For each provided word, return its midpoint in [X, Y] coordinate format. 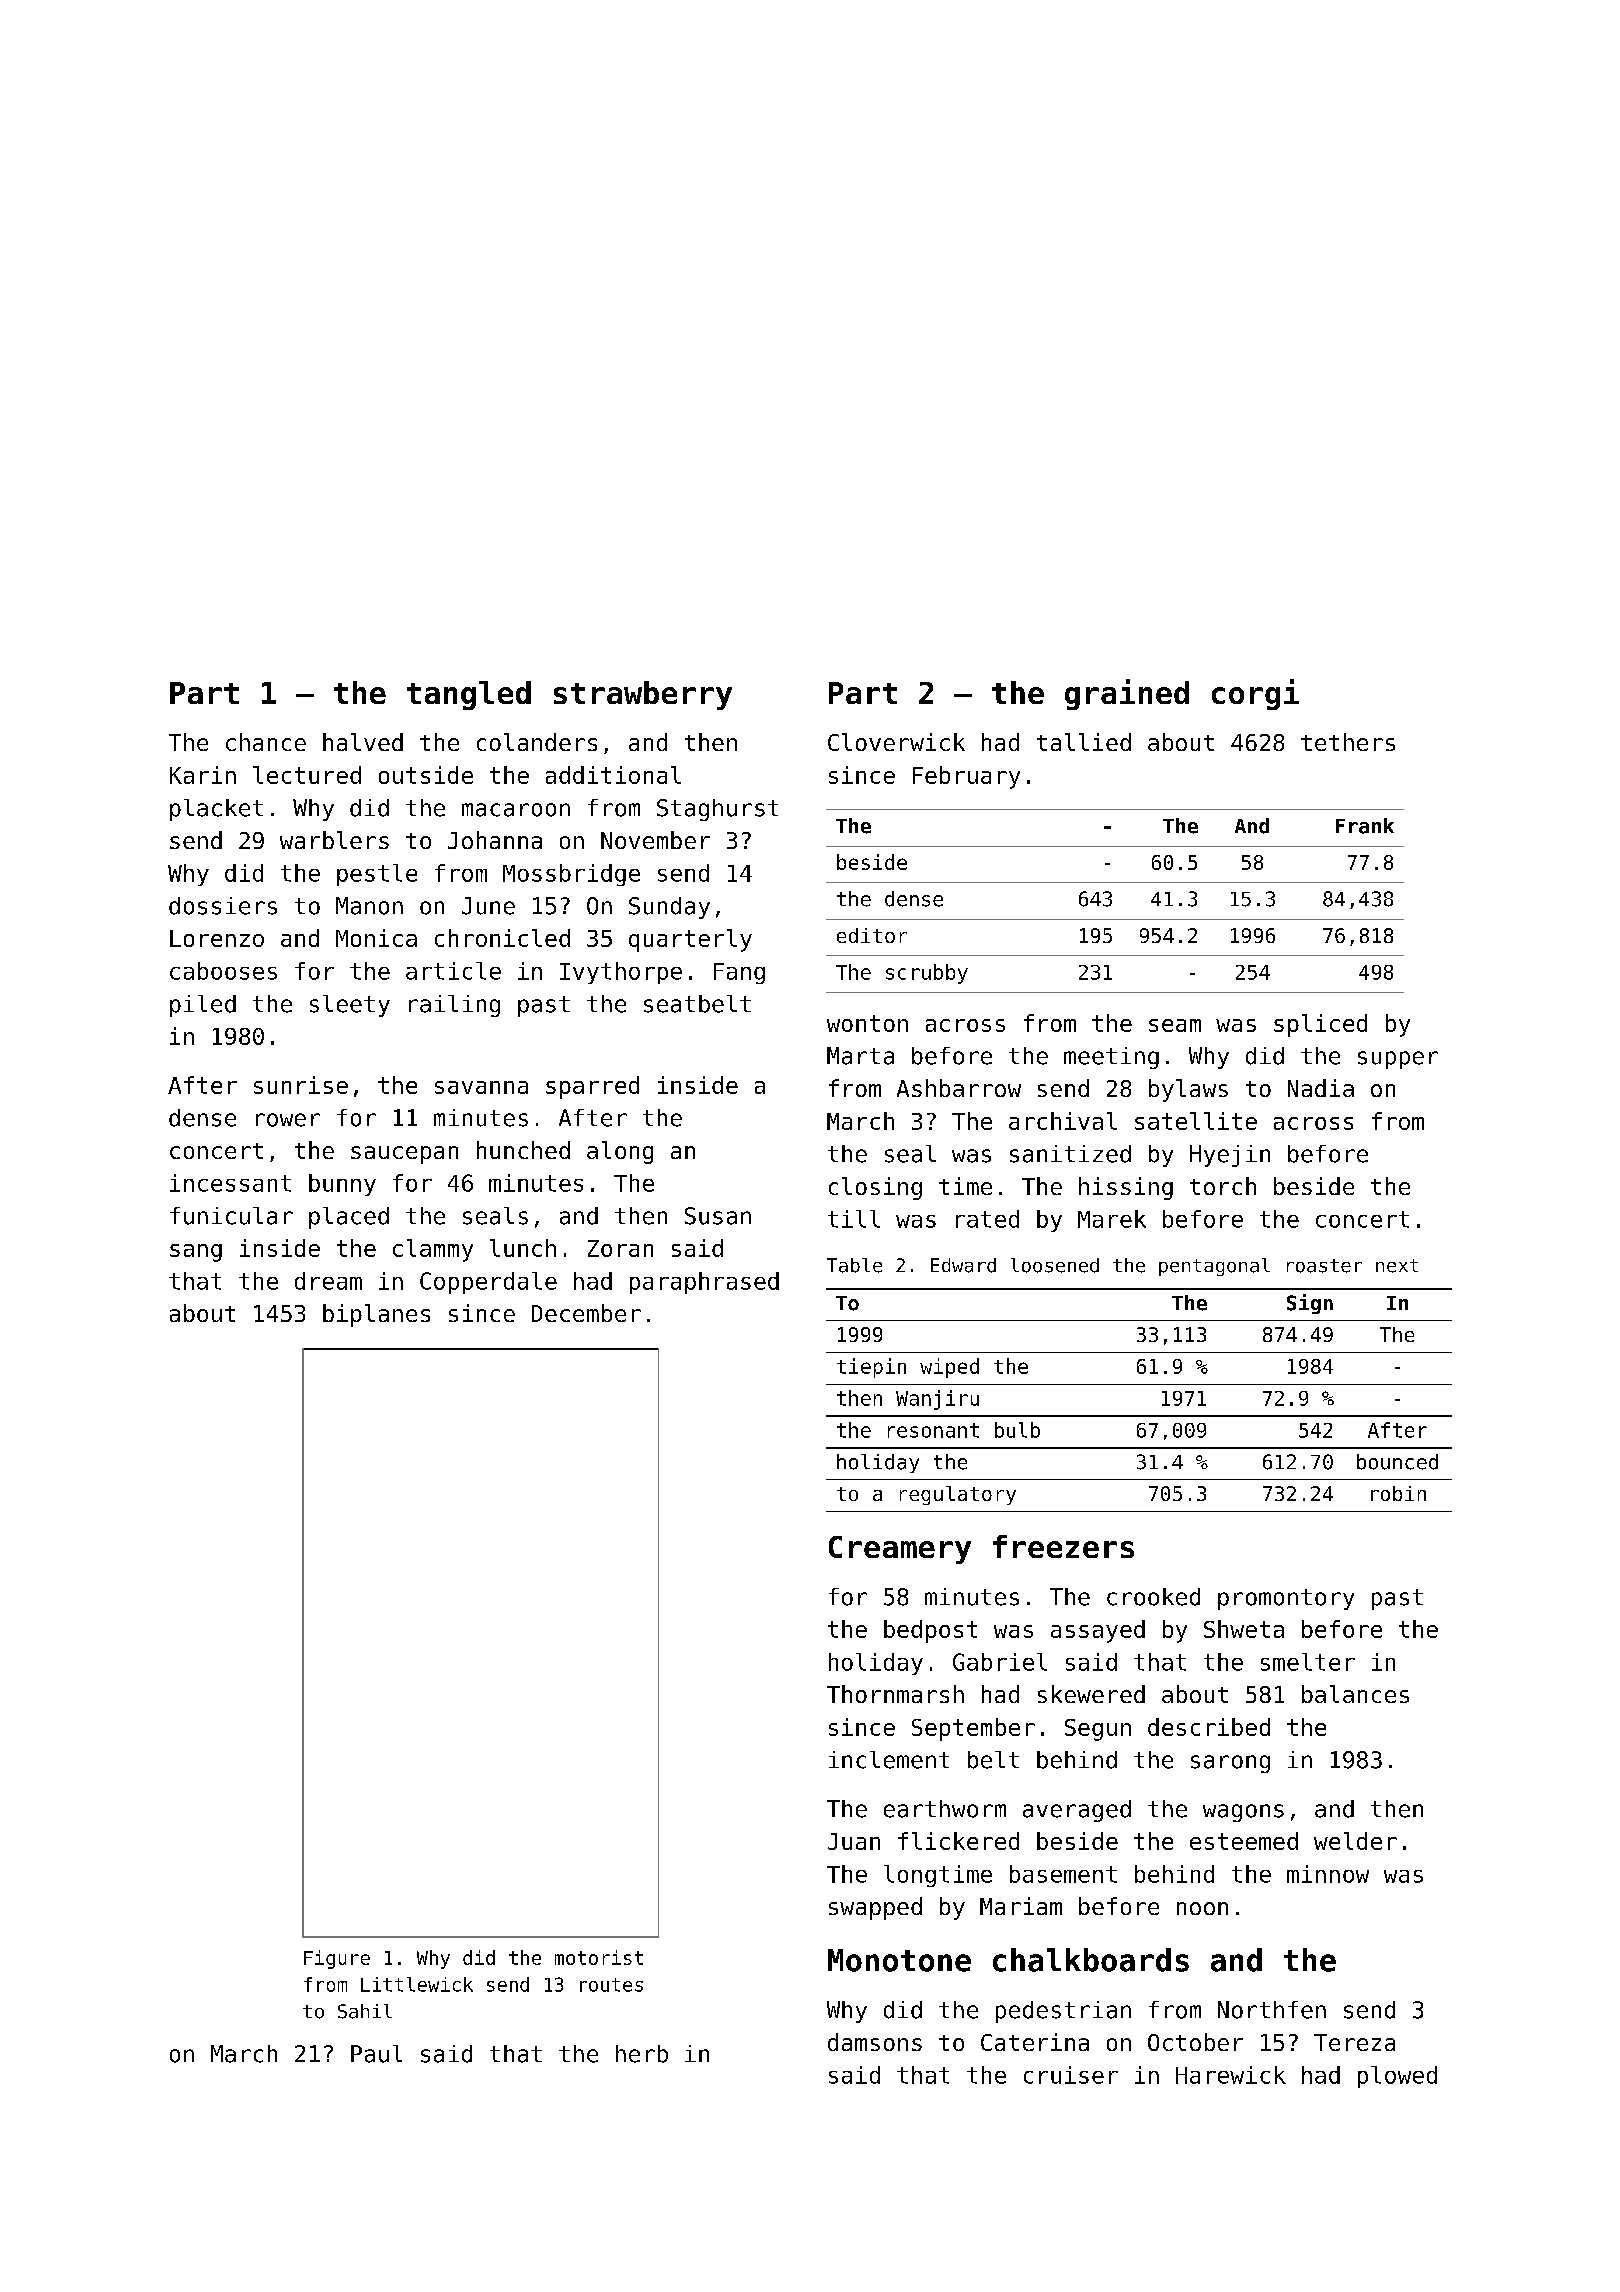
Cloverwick [896, 742]
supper [1398, 1060]
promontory [1286, 1599]
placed [349, 1218]
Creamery [900, 1550]
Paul [376, 2054]
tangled [469, 695]
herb [642, 2054]
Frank [1365, 826]
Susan [718, 1216]
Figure [337, 1959]
